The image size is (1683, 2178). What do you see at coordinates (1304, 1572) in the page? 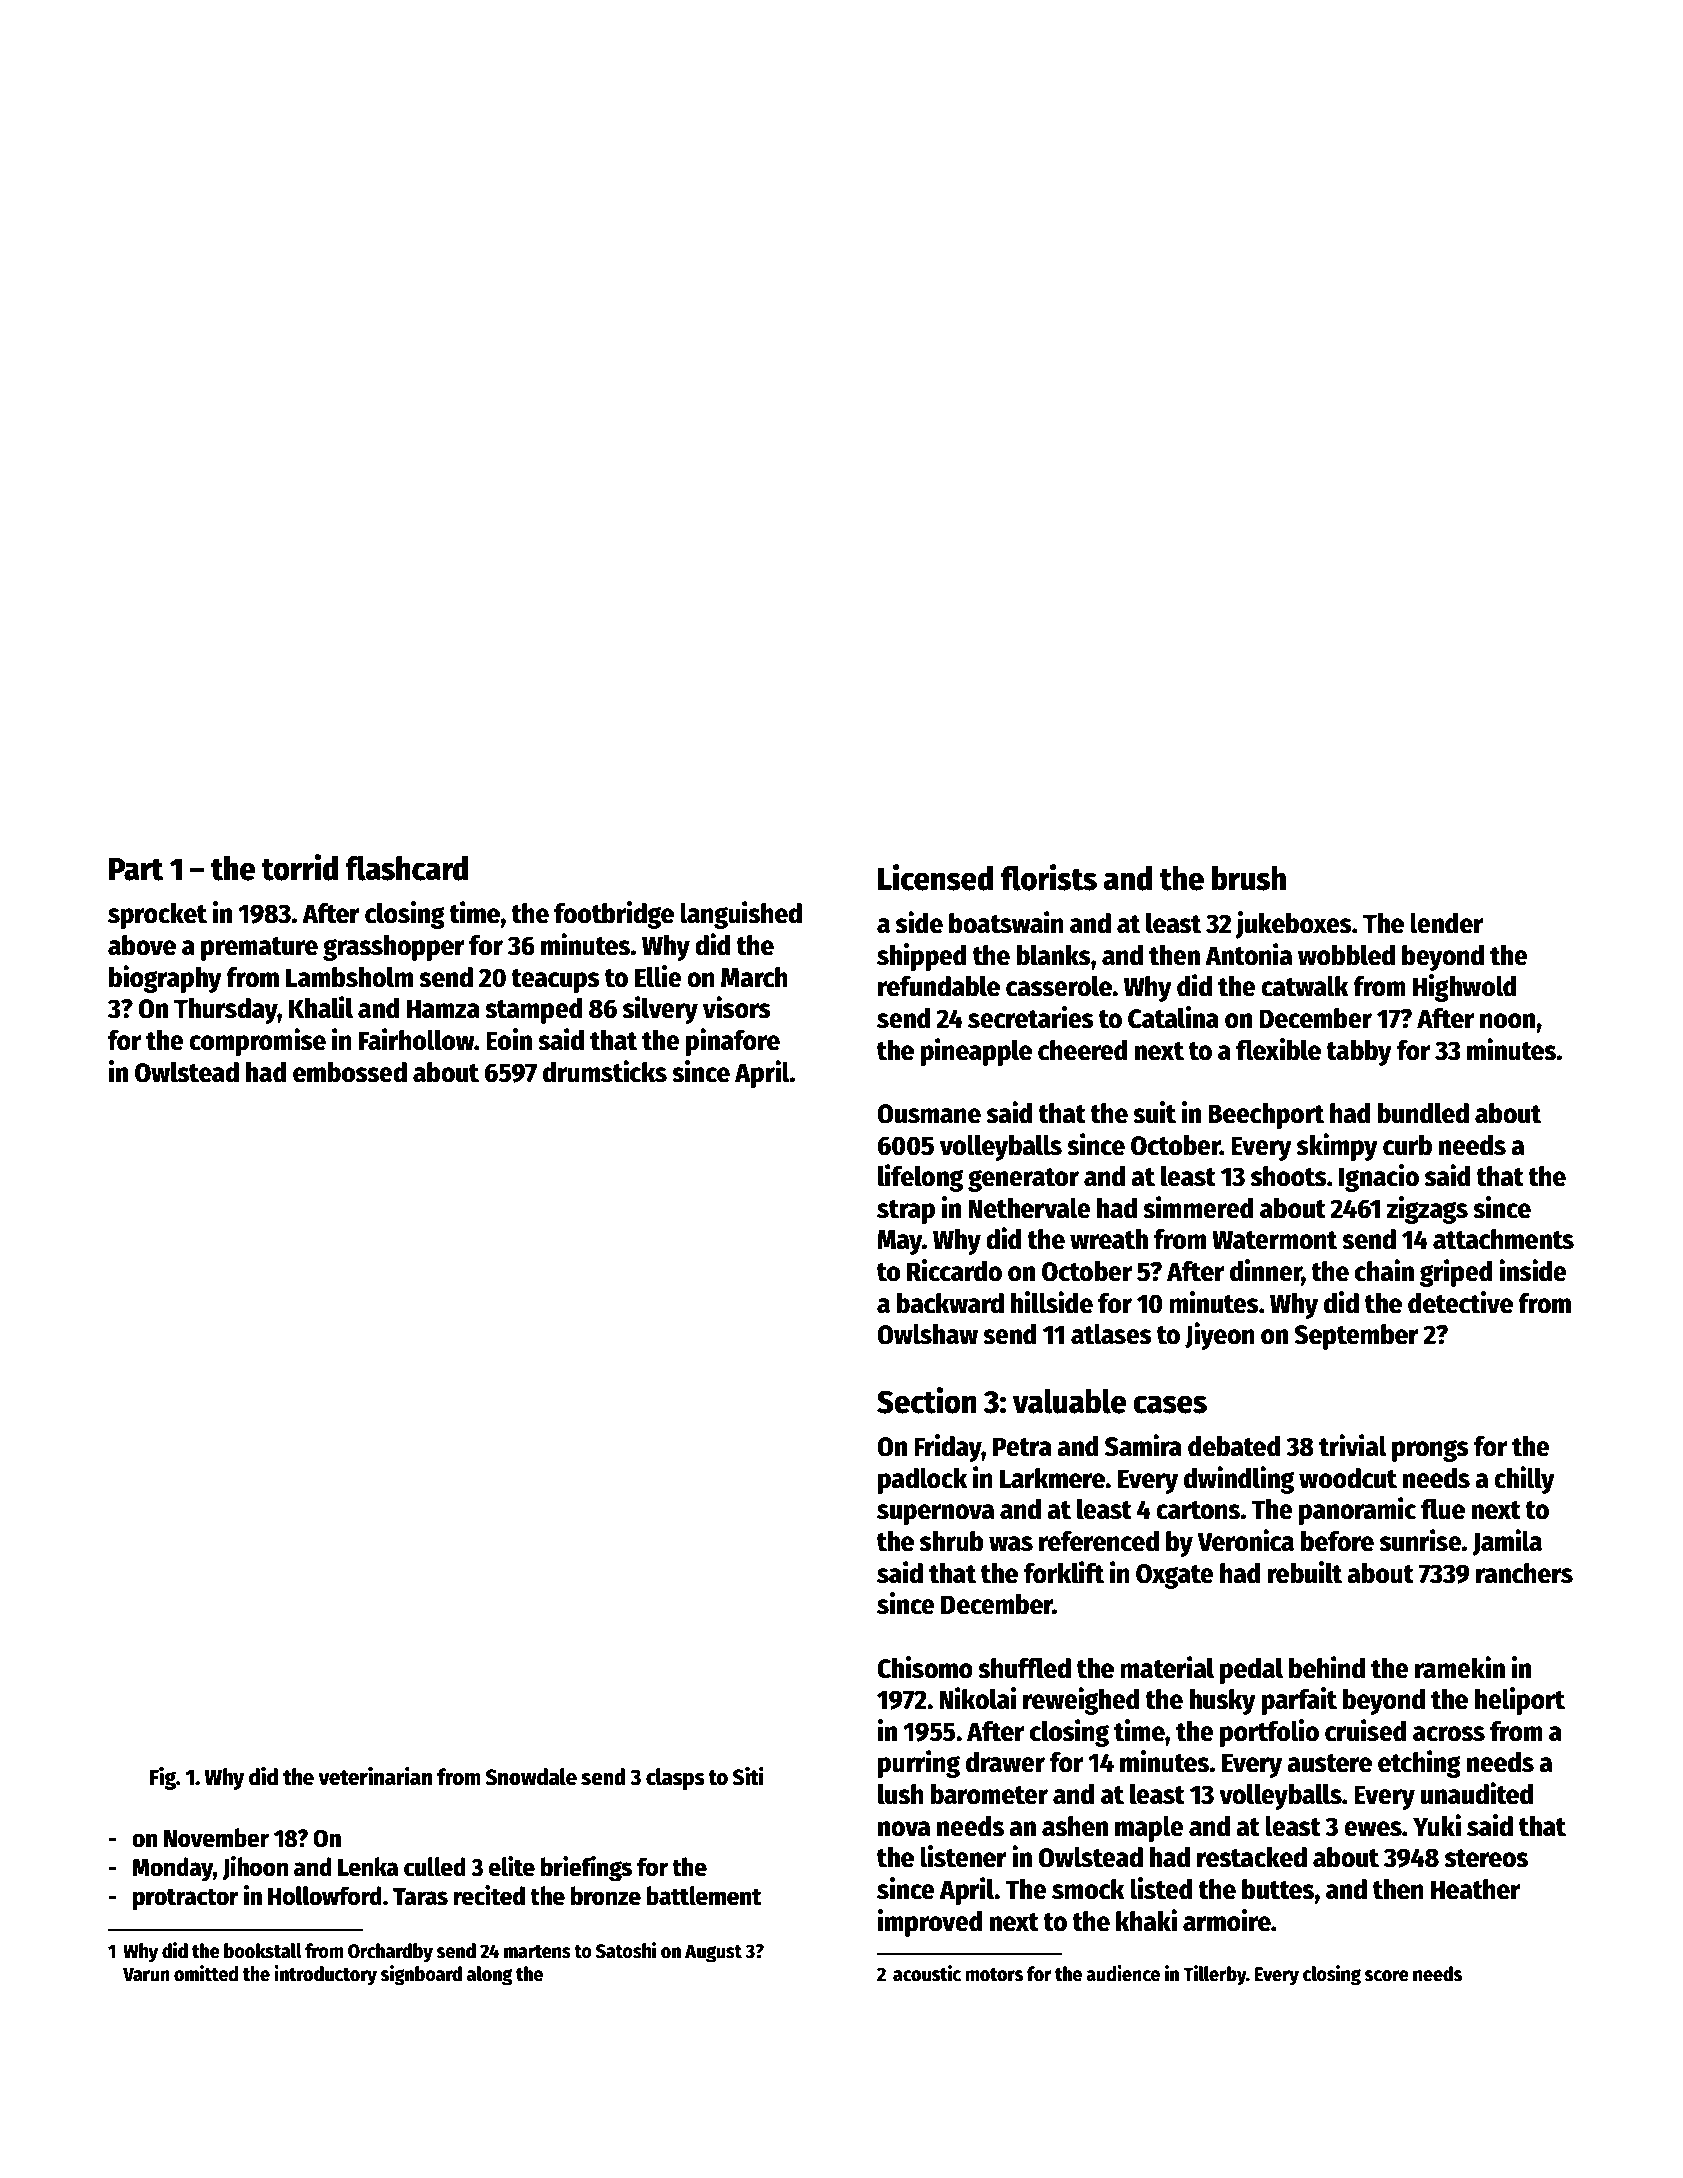
I see `rebuilt` at bounding box center [1304, 1572].
